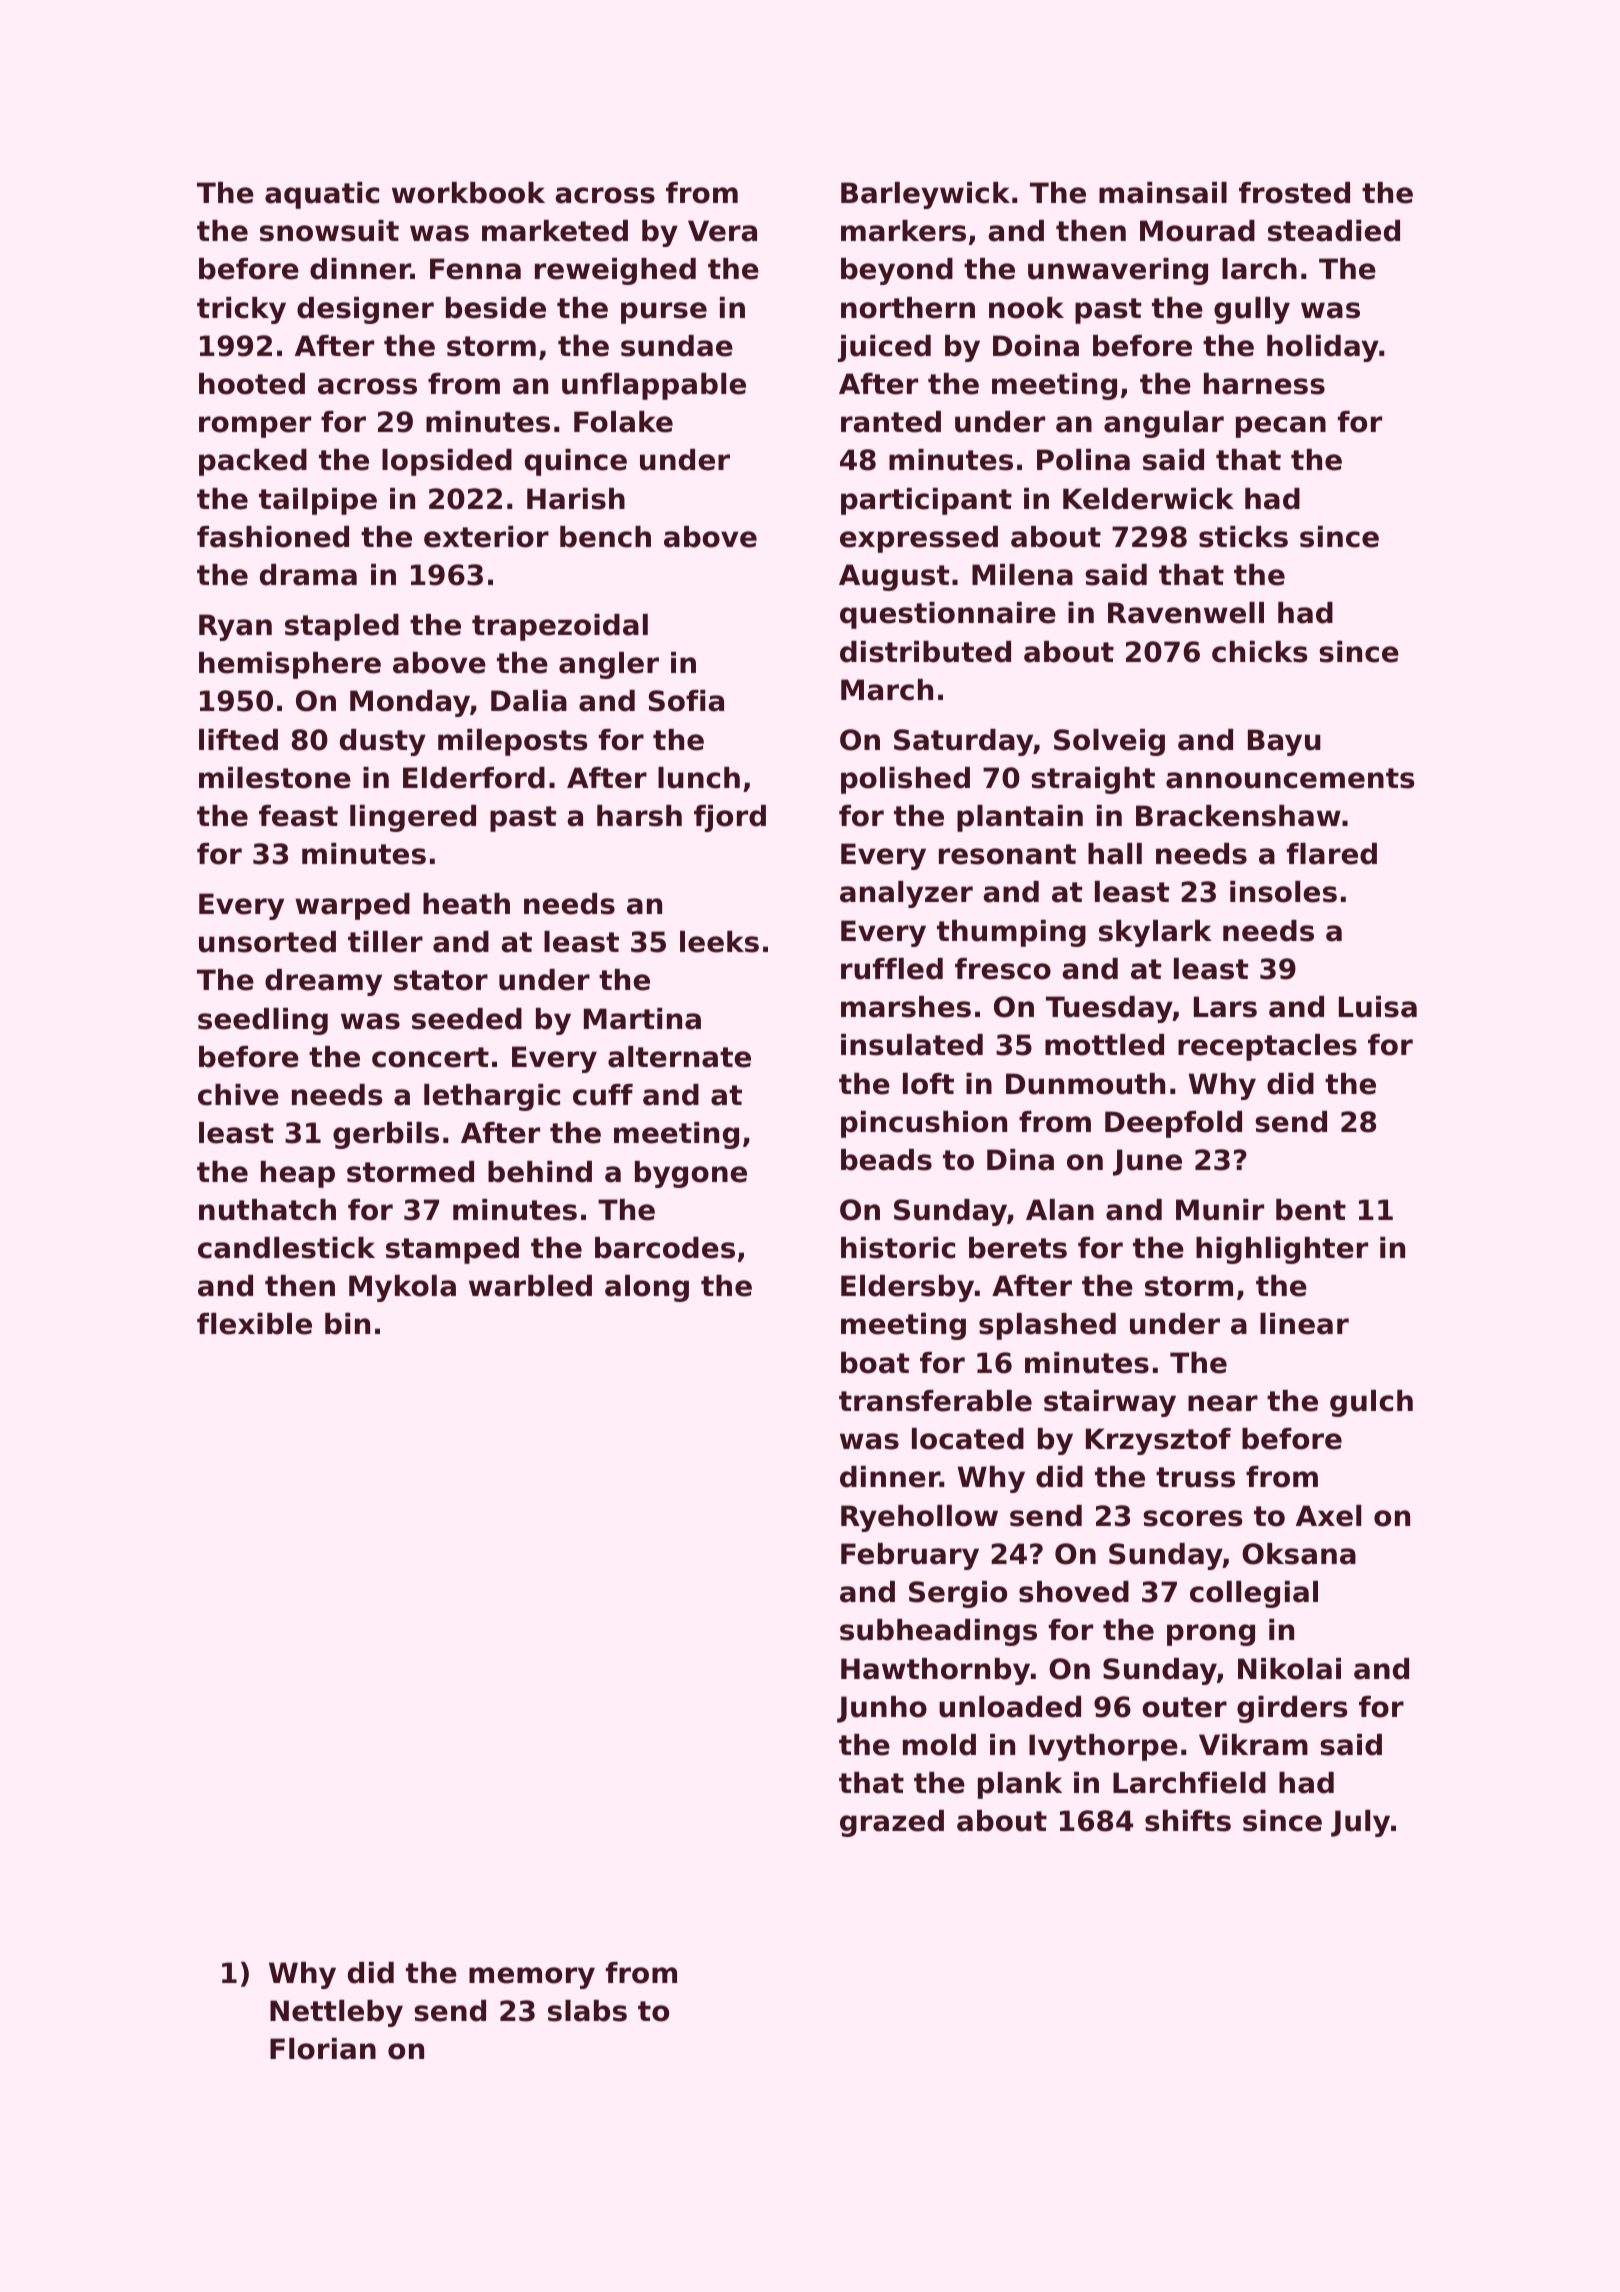 This screenshot has width=1620, height=2292. Describe the element at coordinates (1115, 854) in the screenshot. I see `hall` at that location.
